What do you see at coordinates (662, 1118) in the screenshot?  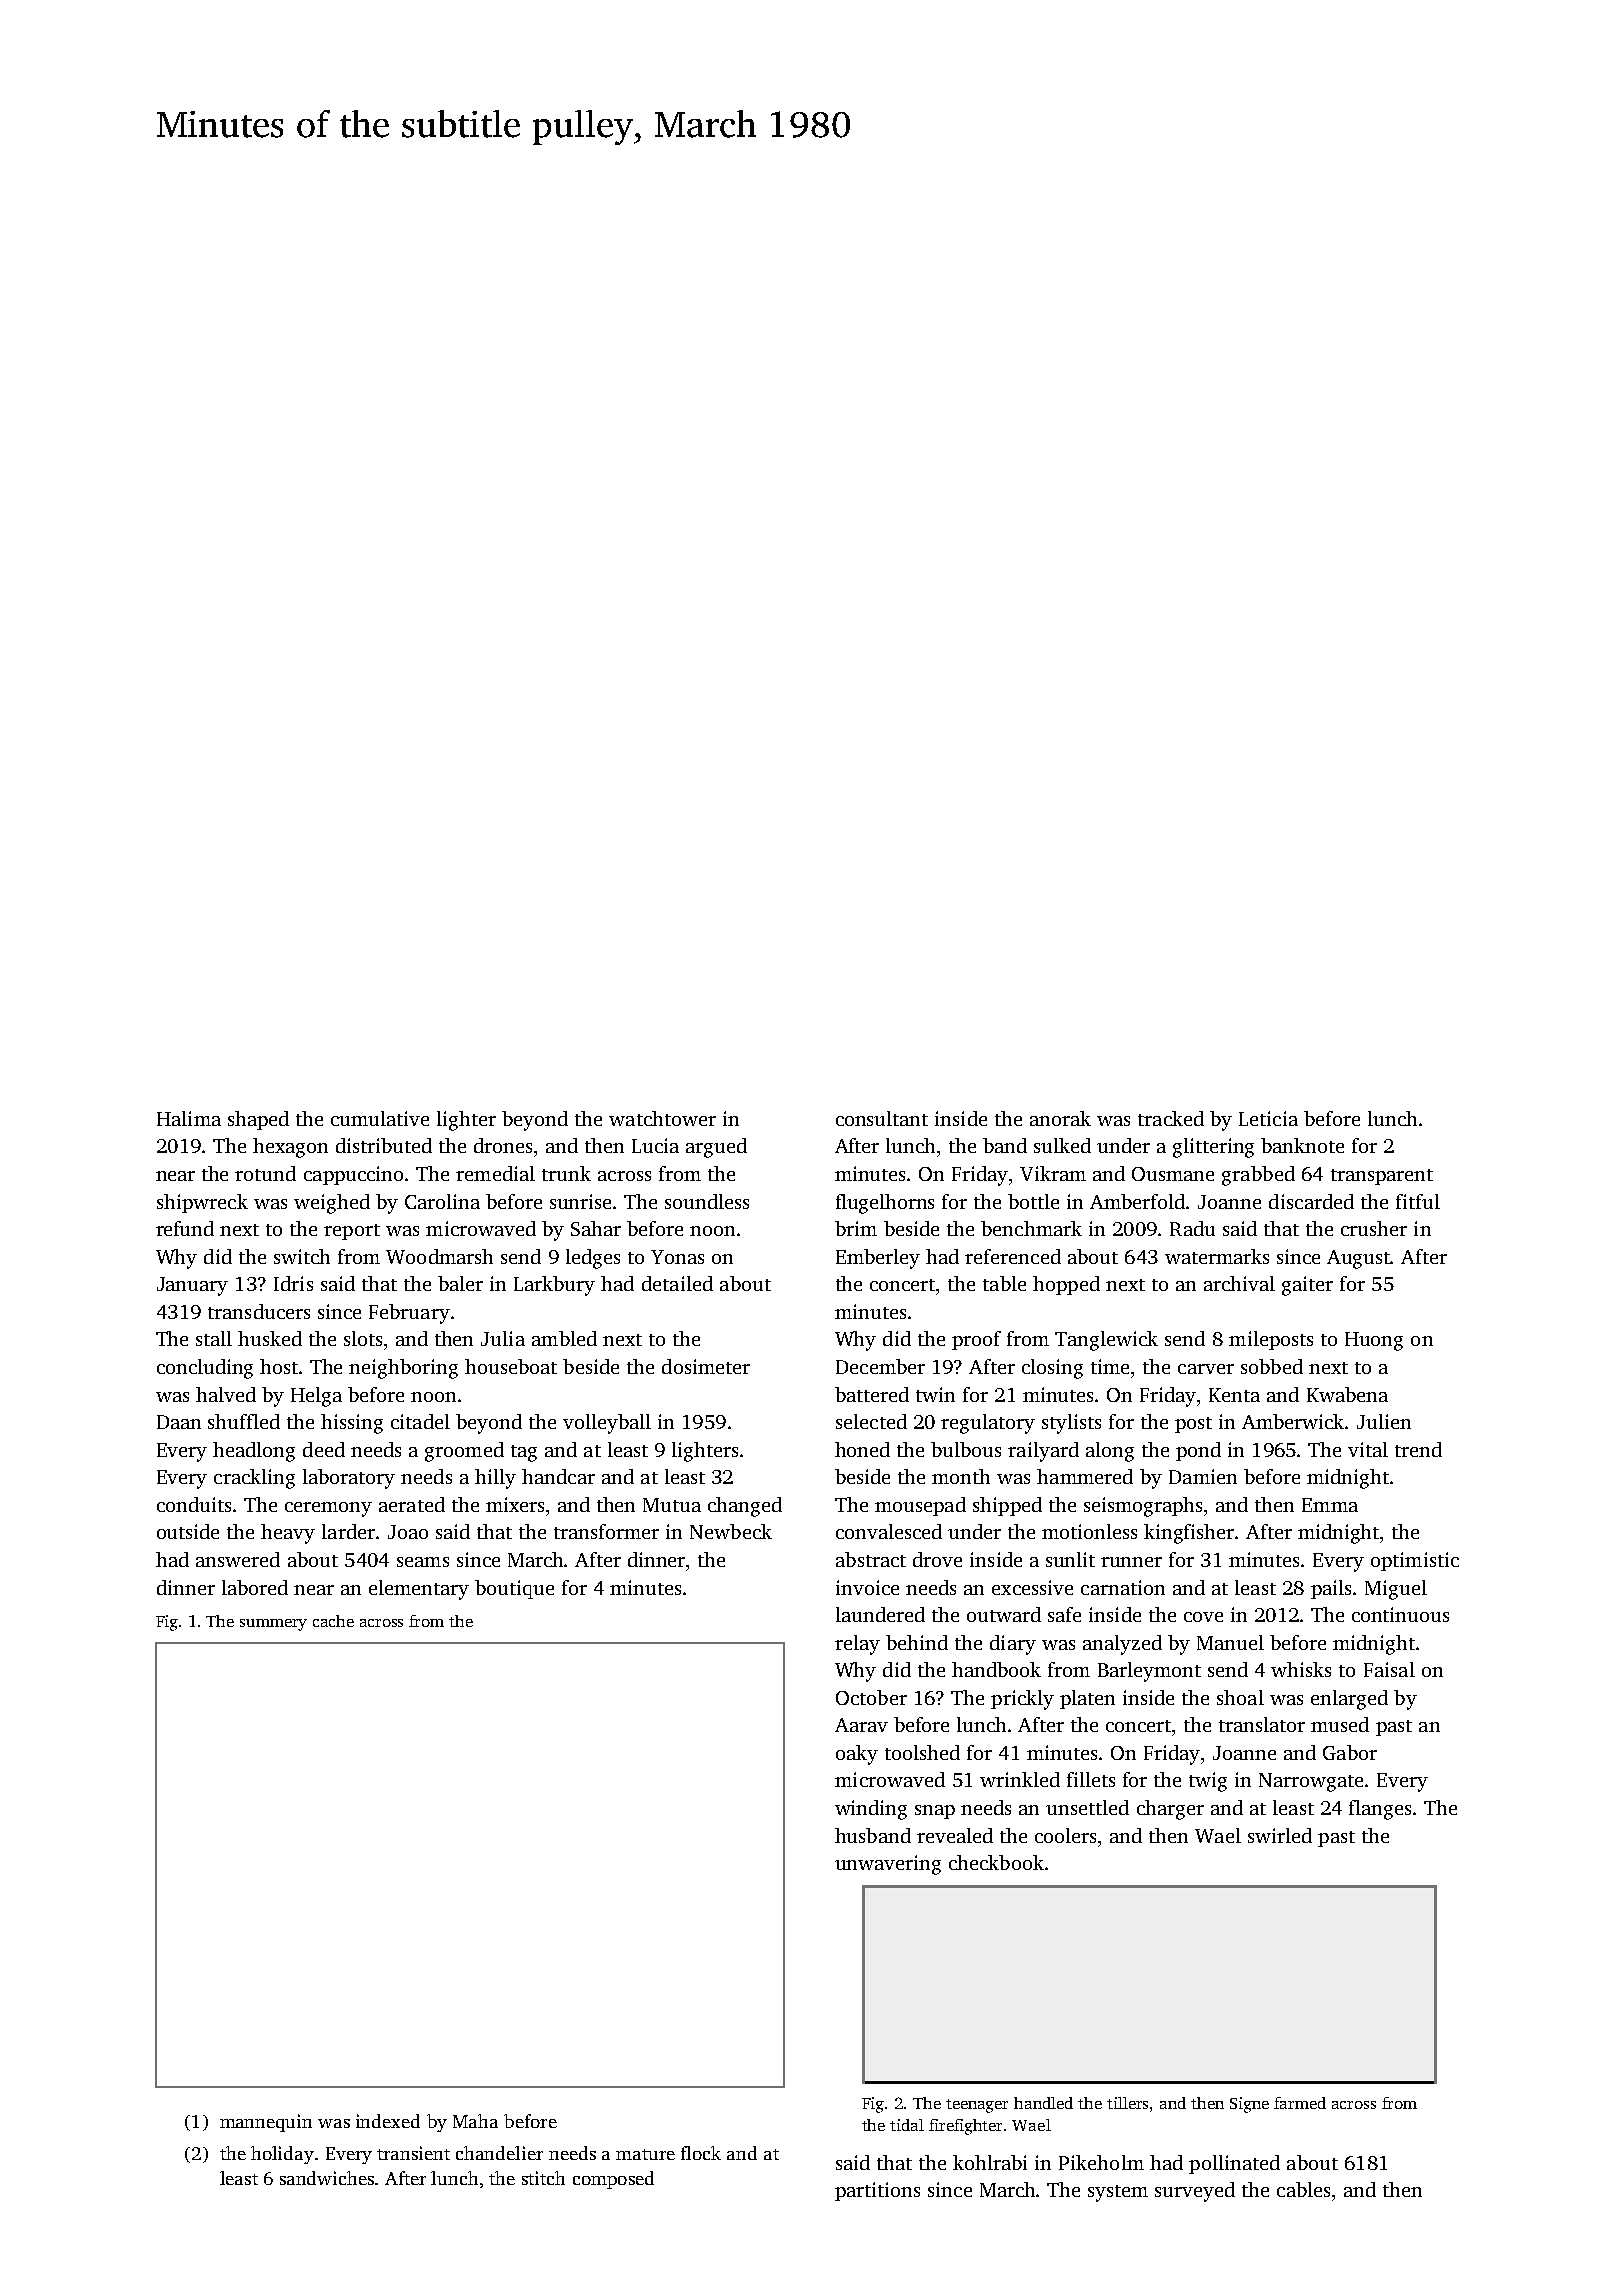 I see `watchtower` at bounding box center [662, 1118].
